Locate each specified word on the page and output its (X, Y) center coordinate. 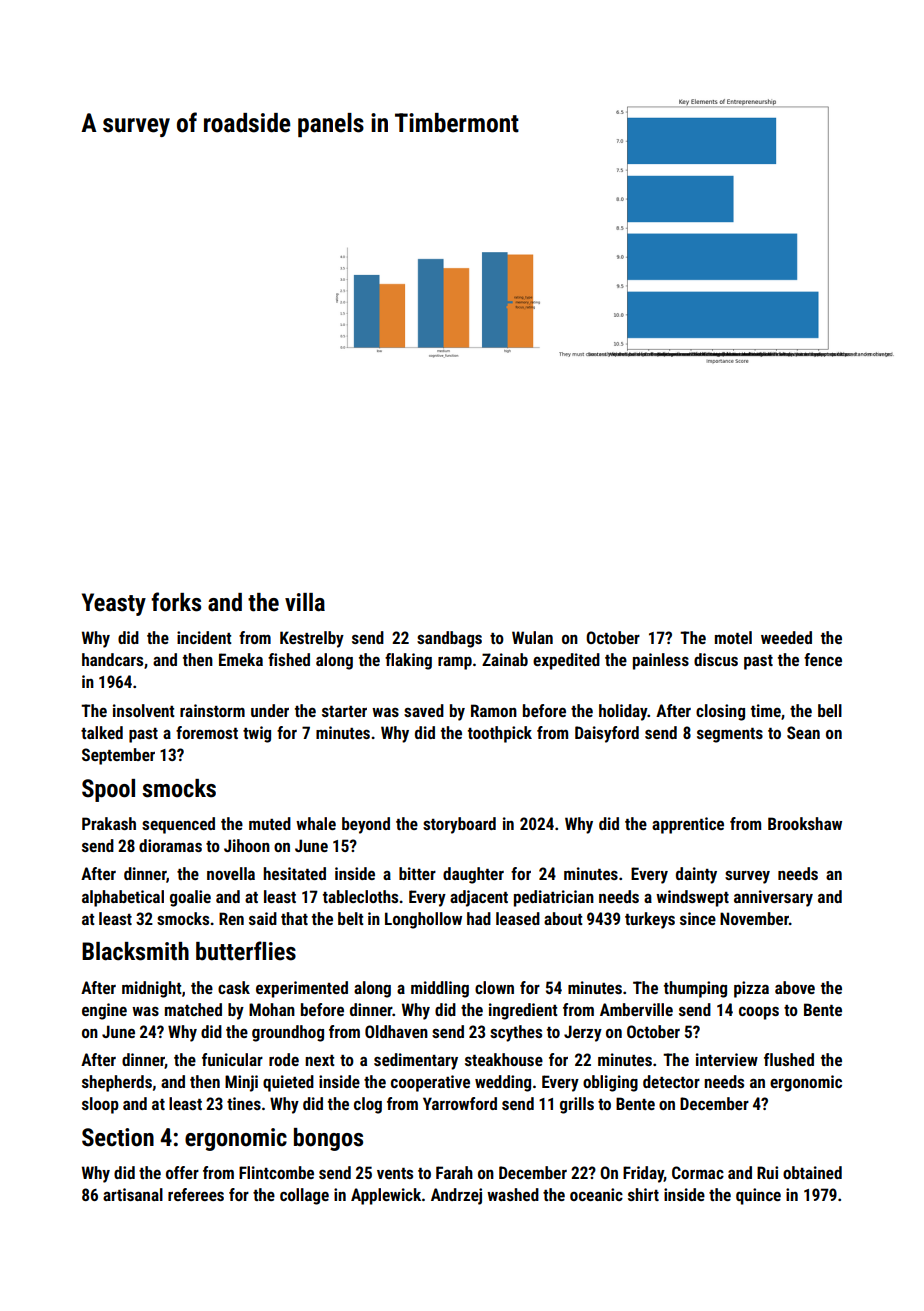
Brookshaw (805, 823)
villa (305, 602)
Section (118, 1137)
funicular (232, 1059)
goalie (190, 898)
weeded (786, 637)
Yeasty (114, 604)
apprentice (688, 825)
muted (270, 823)
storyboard (459, 825)
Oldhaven (396, 1031)
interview (727, 1059)
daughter (473, 875)
